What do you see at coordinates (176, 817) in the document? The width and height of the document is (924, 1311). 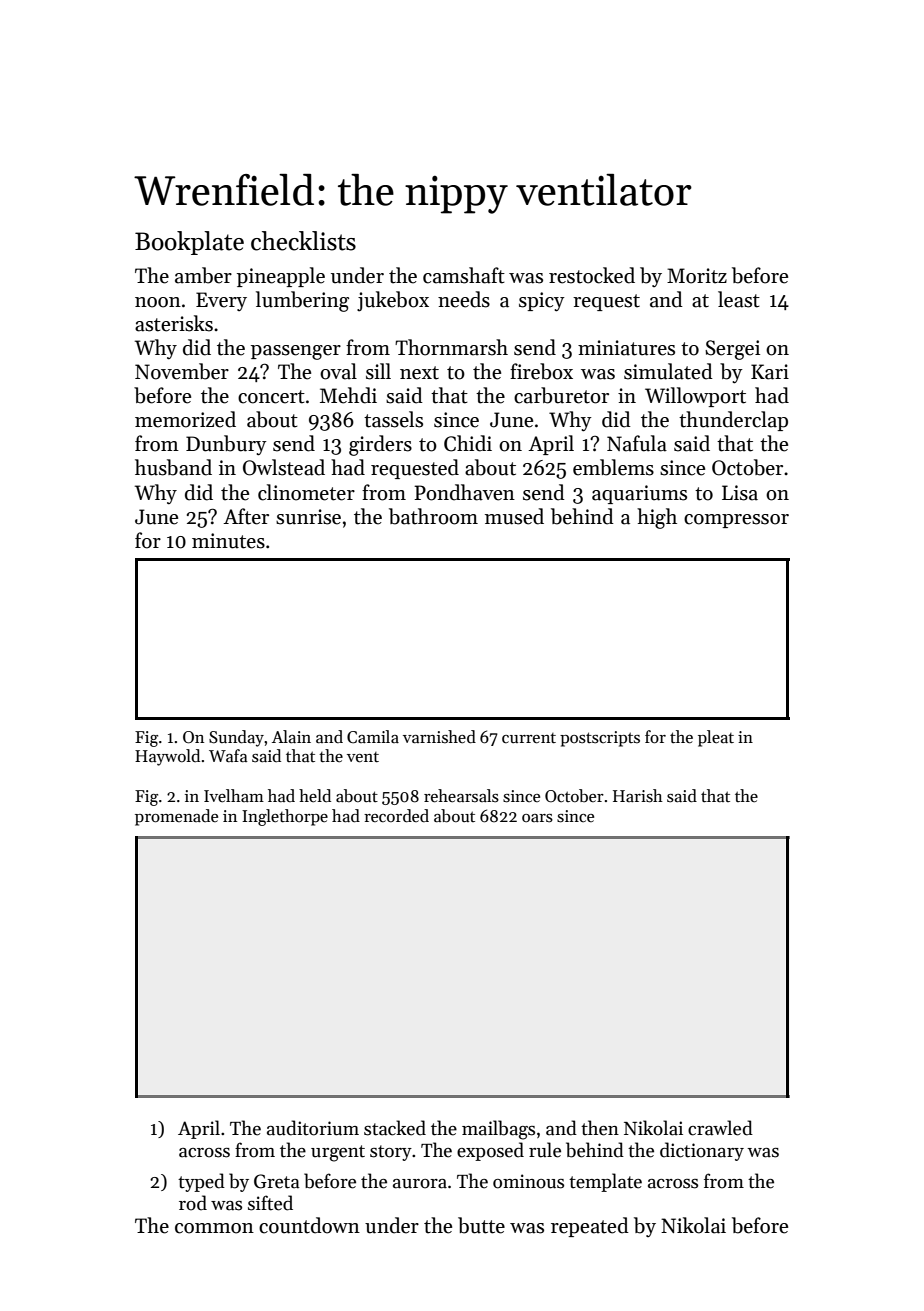 I see `promenade` at bounding box center [176, 817].
